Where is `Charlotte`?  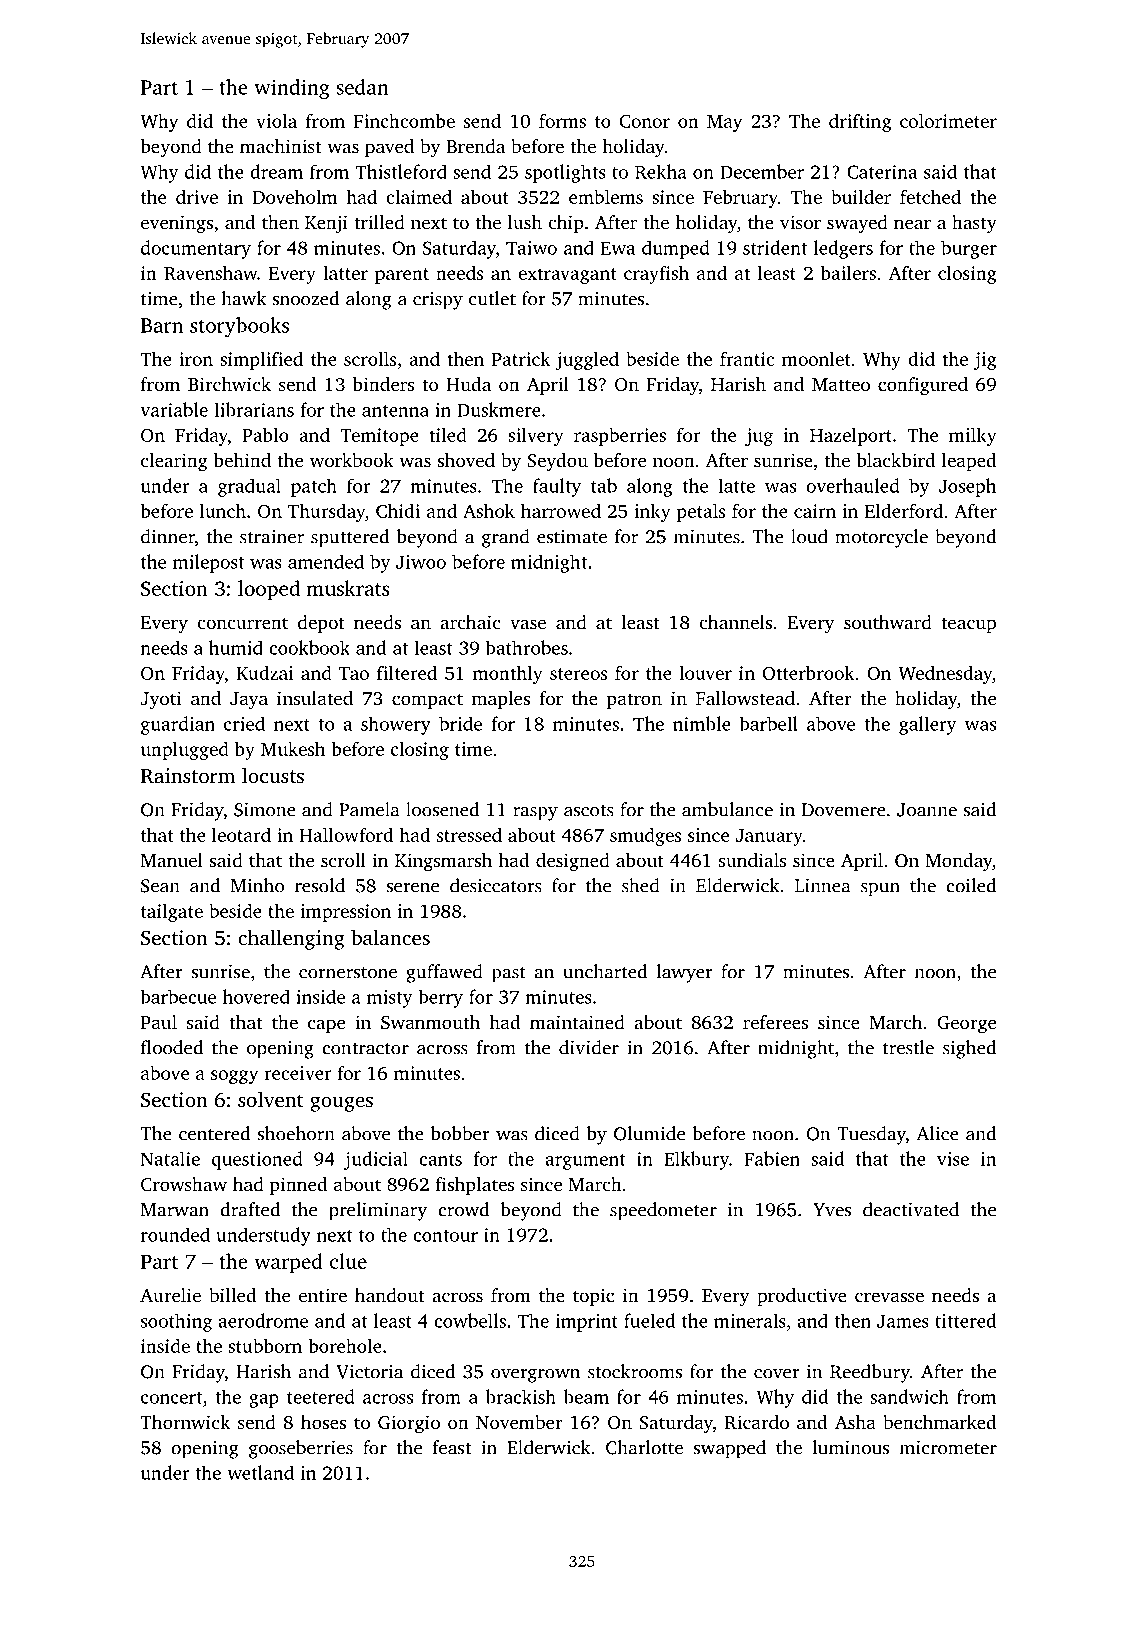 Charlotte is located at coordinates (644, 1447).
